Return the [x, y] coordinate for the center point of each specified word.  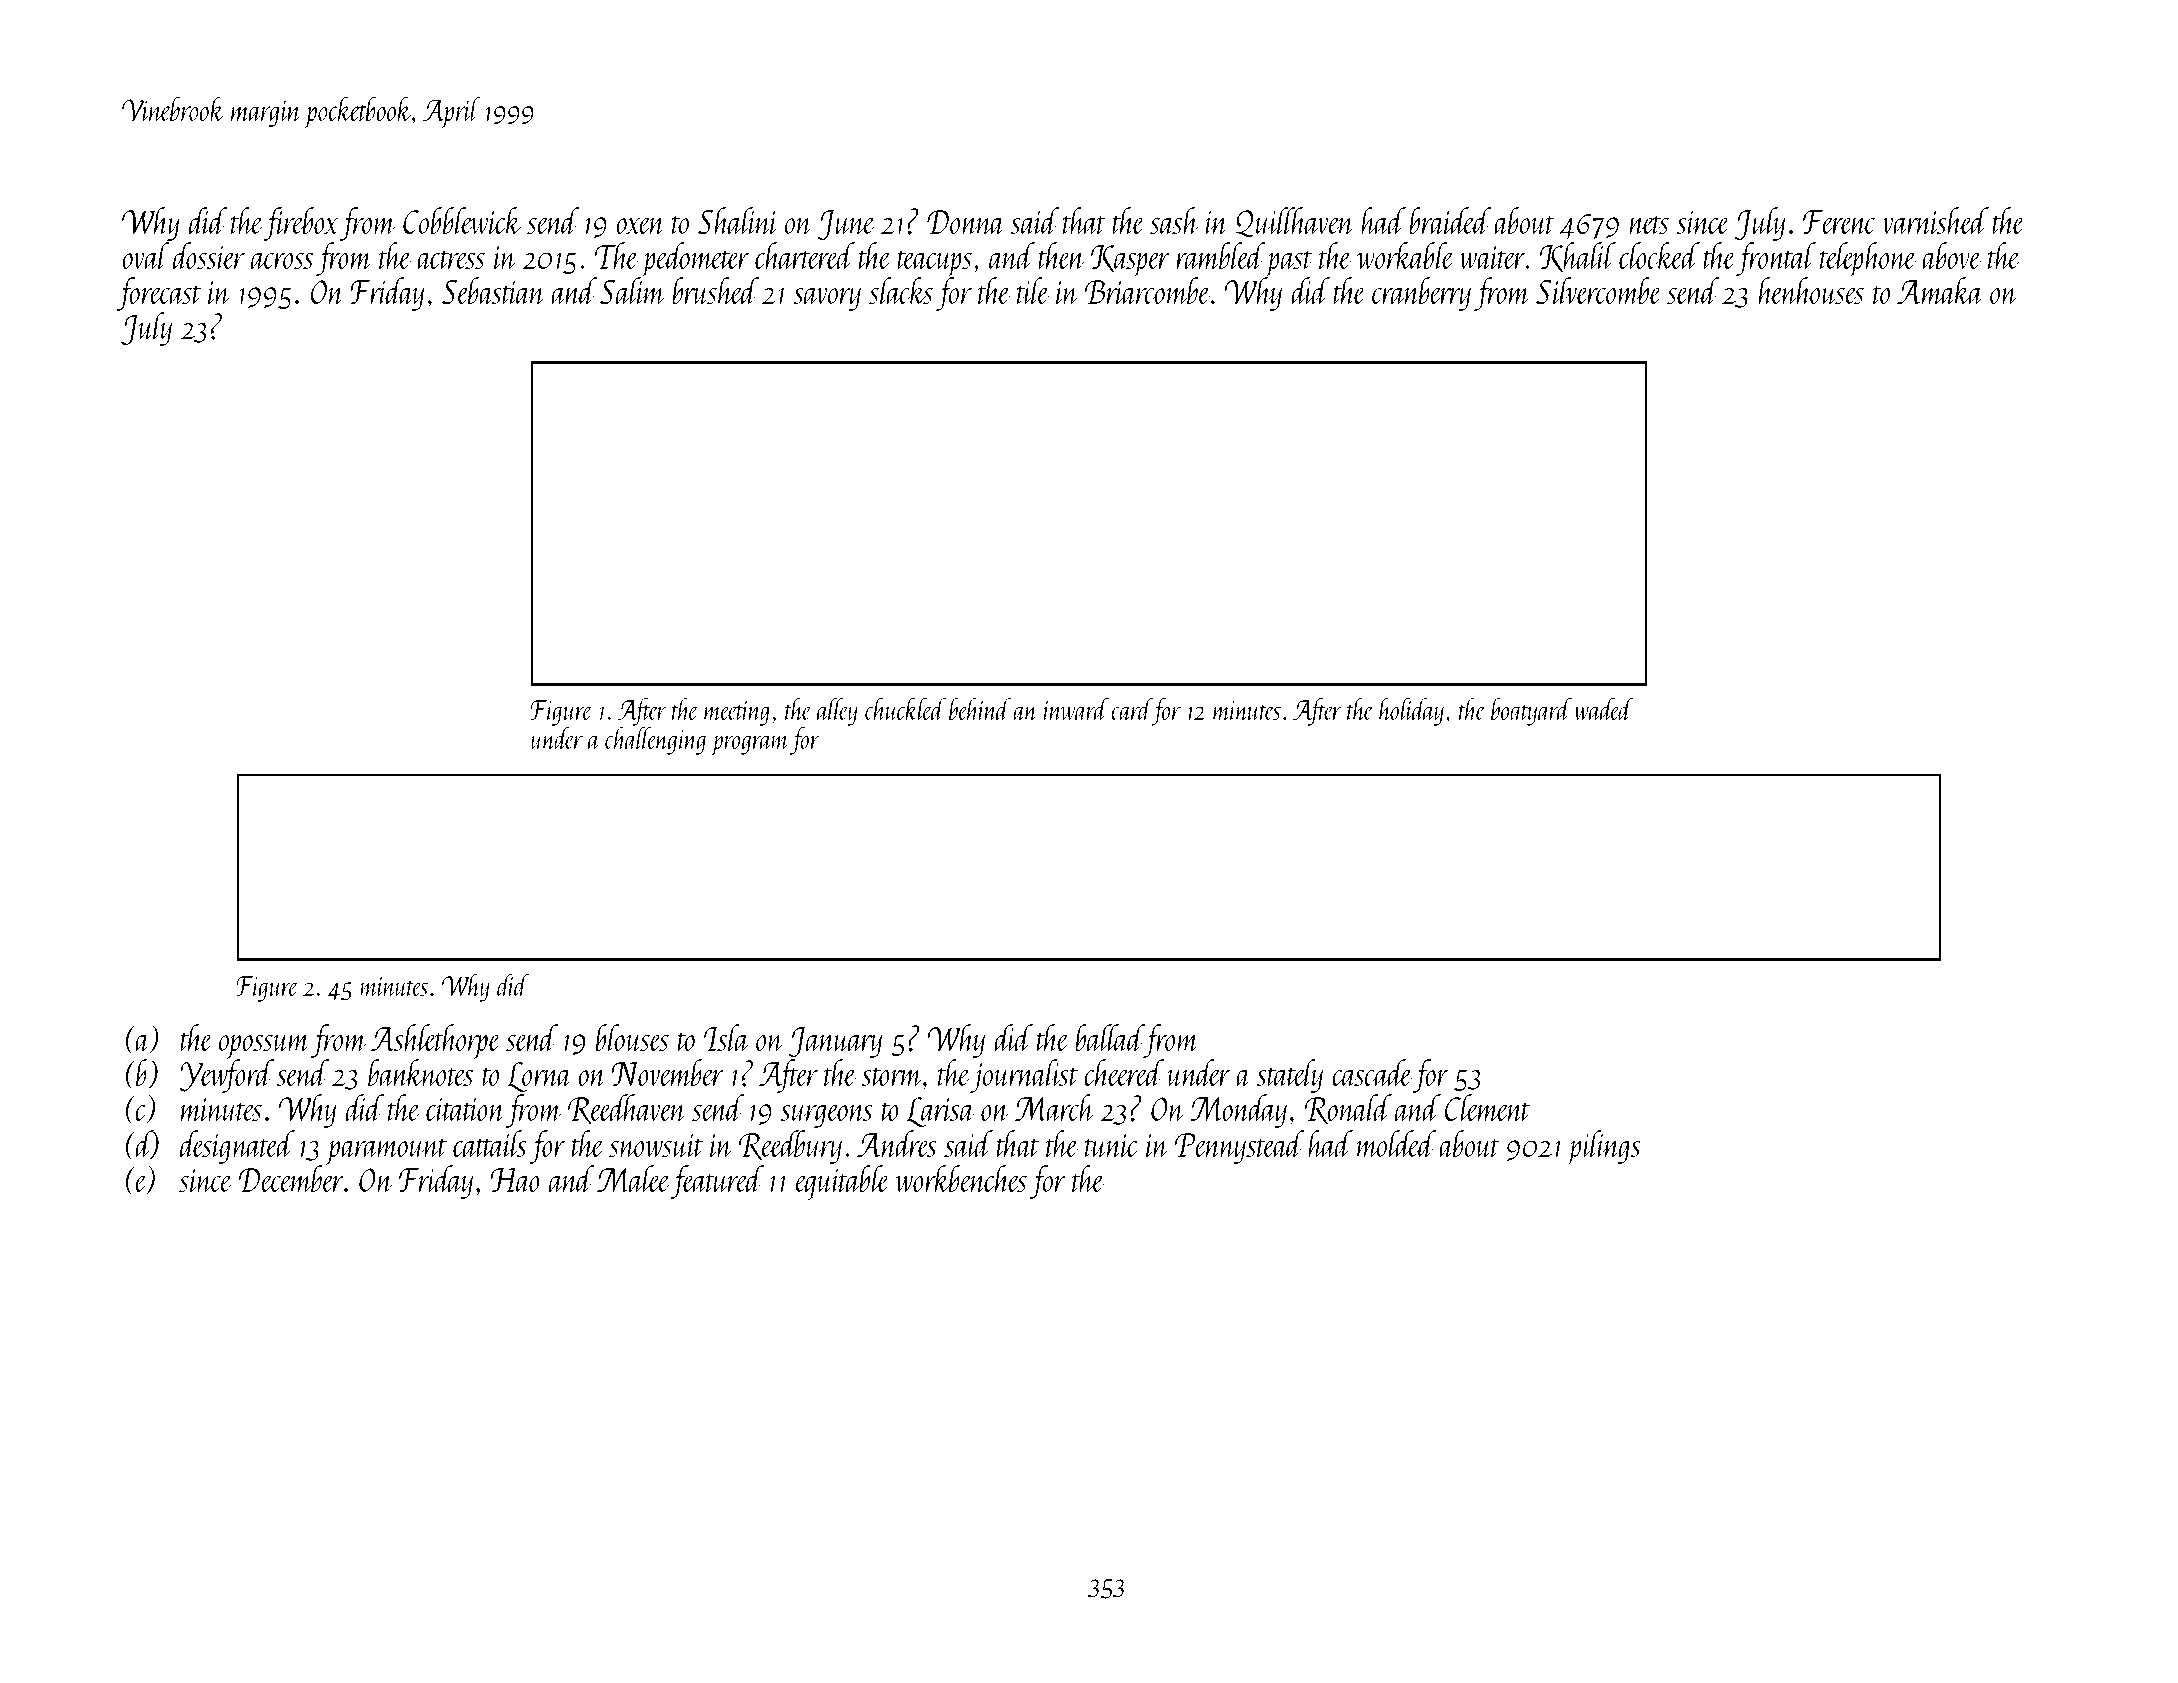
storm [892, 1076]
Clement [1488, 1107]
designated [237, 1147]
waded [1604, 708]
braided [1450, 220]
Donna [966, 222]
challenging [655, 741]
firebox [301, 224]
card [1131, 709]
